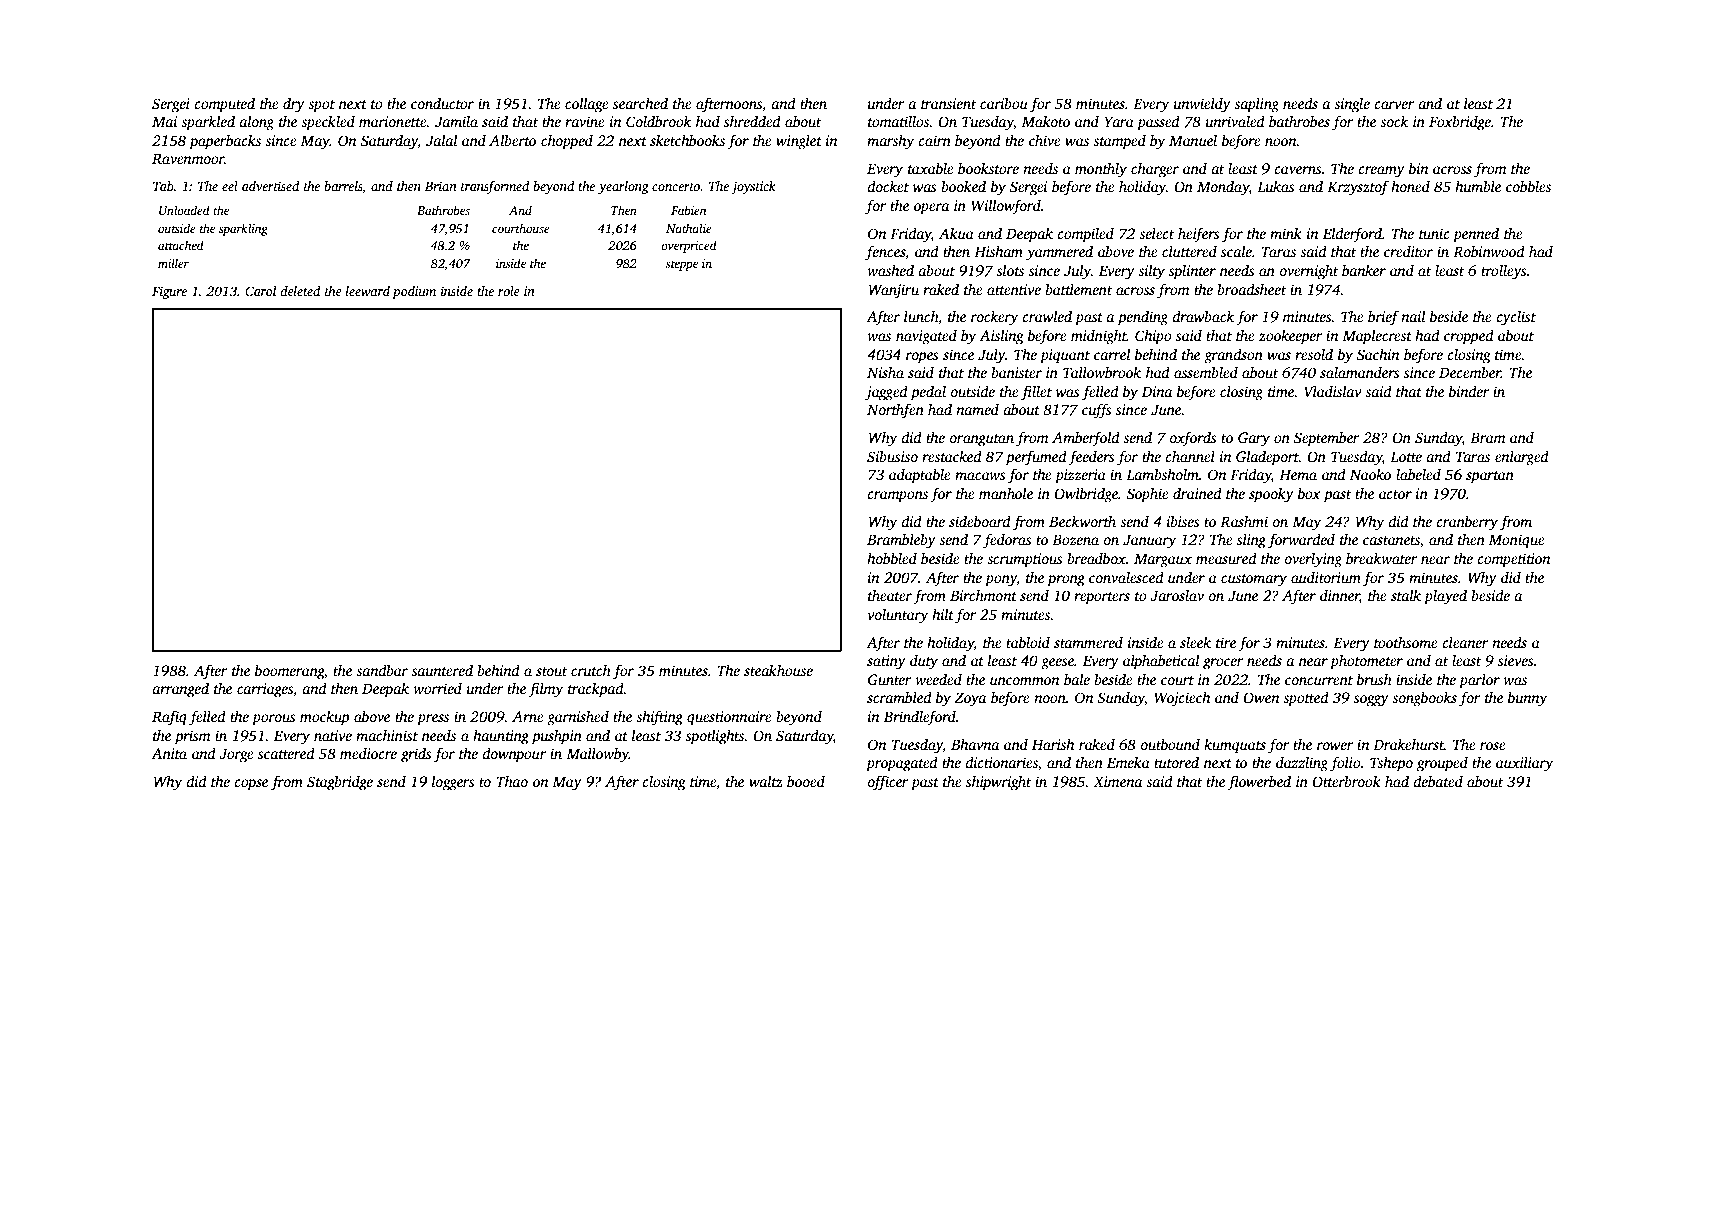 The width and height of the image is (1709, 1209). What do you see at coordinates (597, 755) in the image?
I see `Mallowby` at bounding box center [597, 755].
